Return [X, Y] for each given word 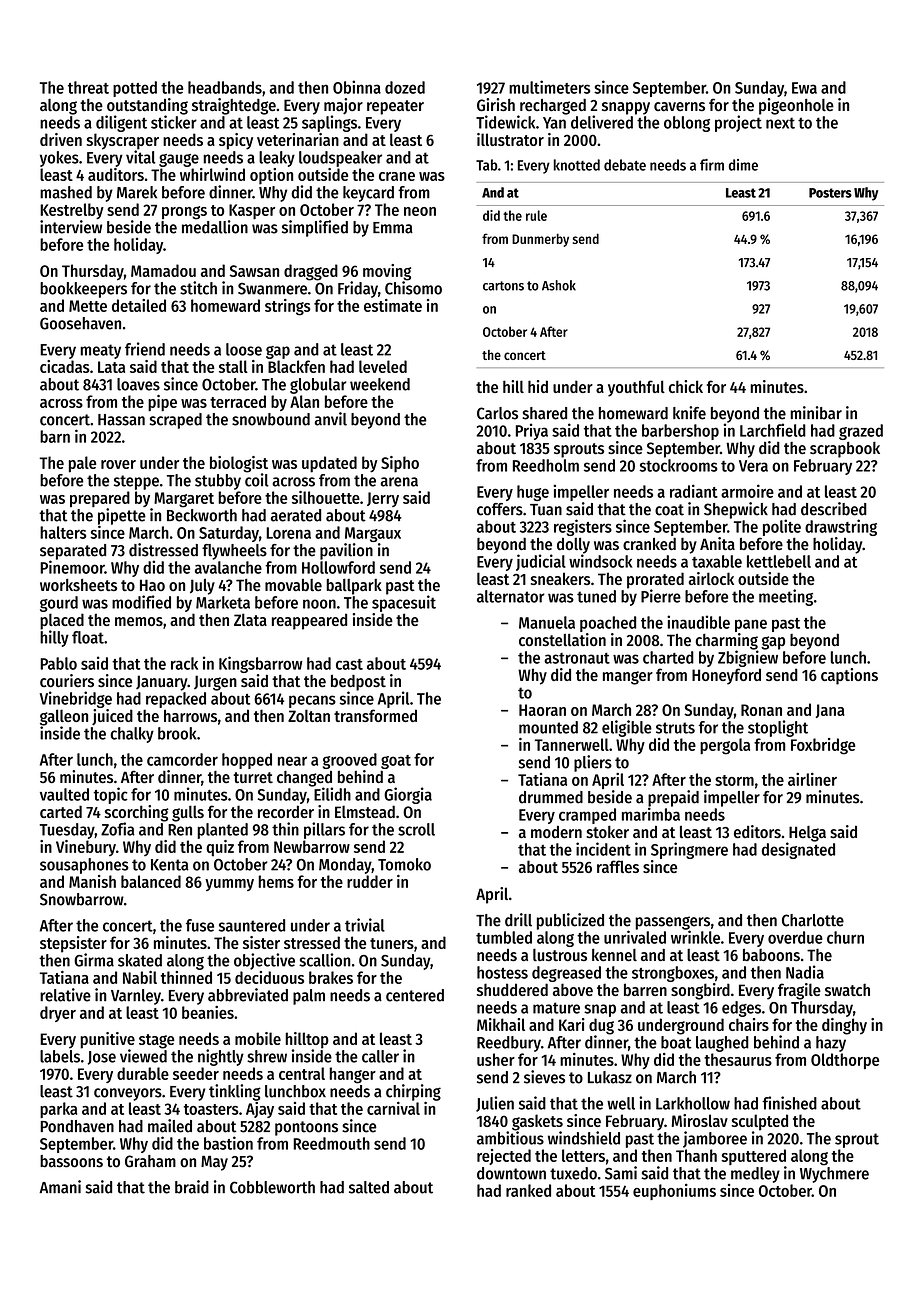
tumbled [504, 937]
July [202, 587]
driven [61, 139]
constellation [562, 639]
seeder [196, 1073]
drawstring [841, 527]
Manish [92, 881]
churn [845, 937]
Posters [830, 193]
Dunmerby [540, 240]
